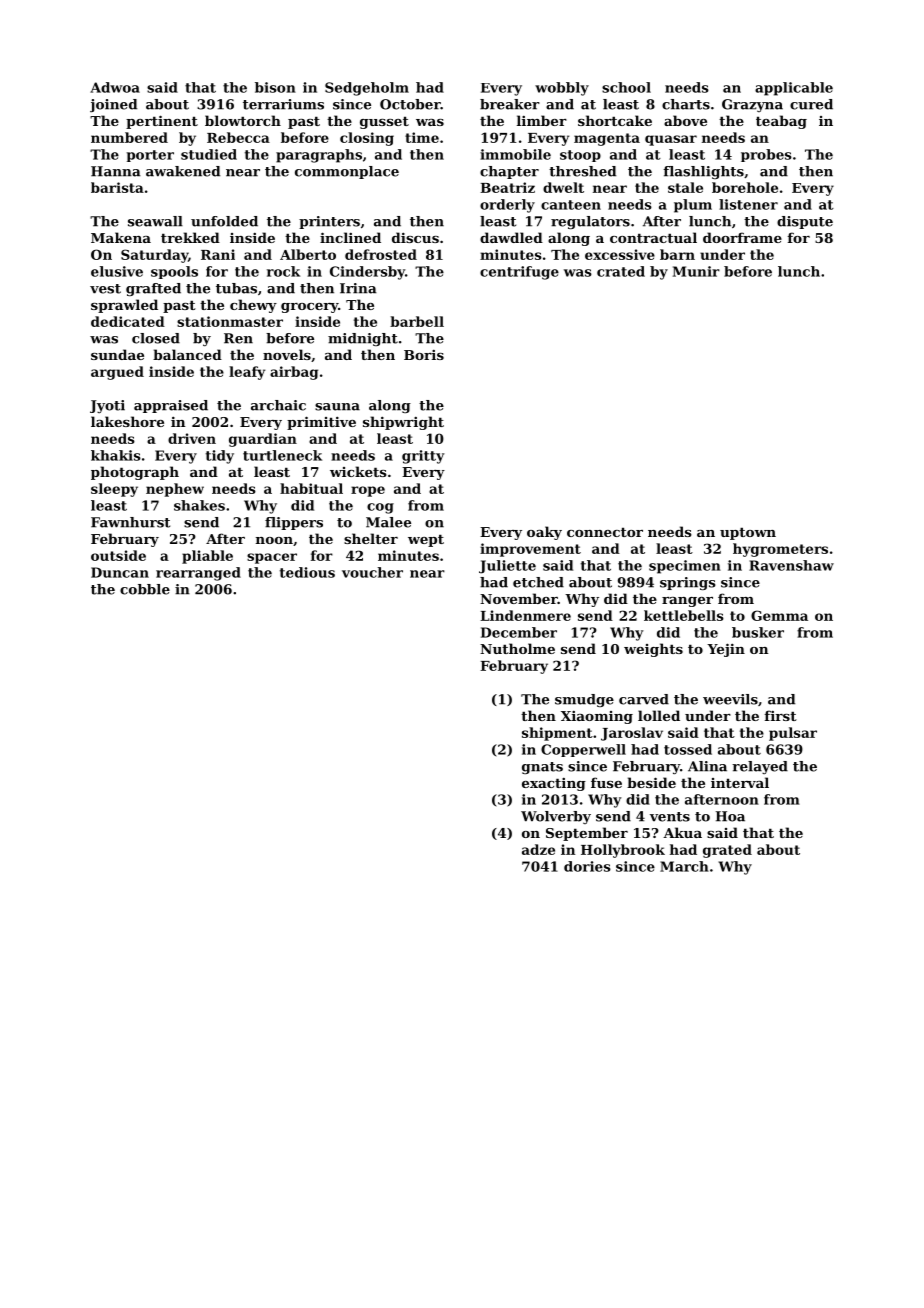  Describe the element at coordinates (794, 89) in the document. I see `applicable` at that location.
